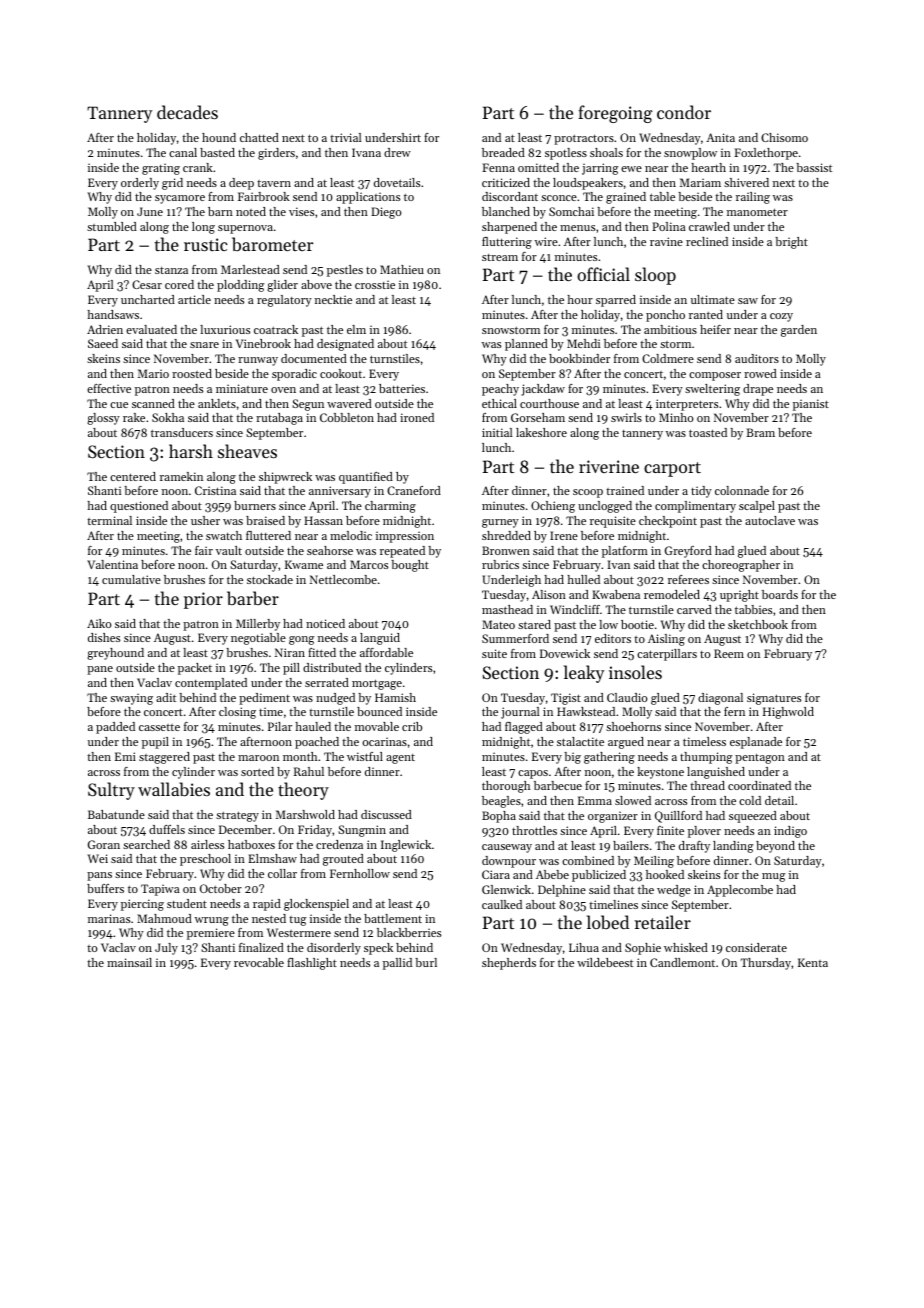  I want to click on Aiko, so click(99, 623).
